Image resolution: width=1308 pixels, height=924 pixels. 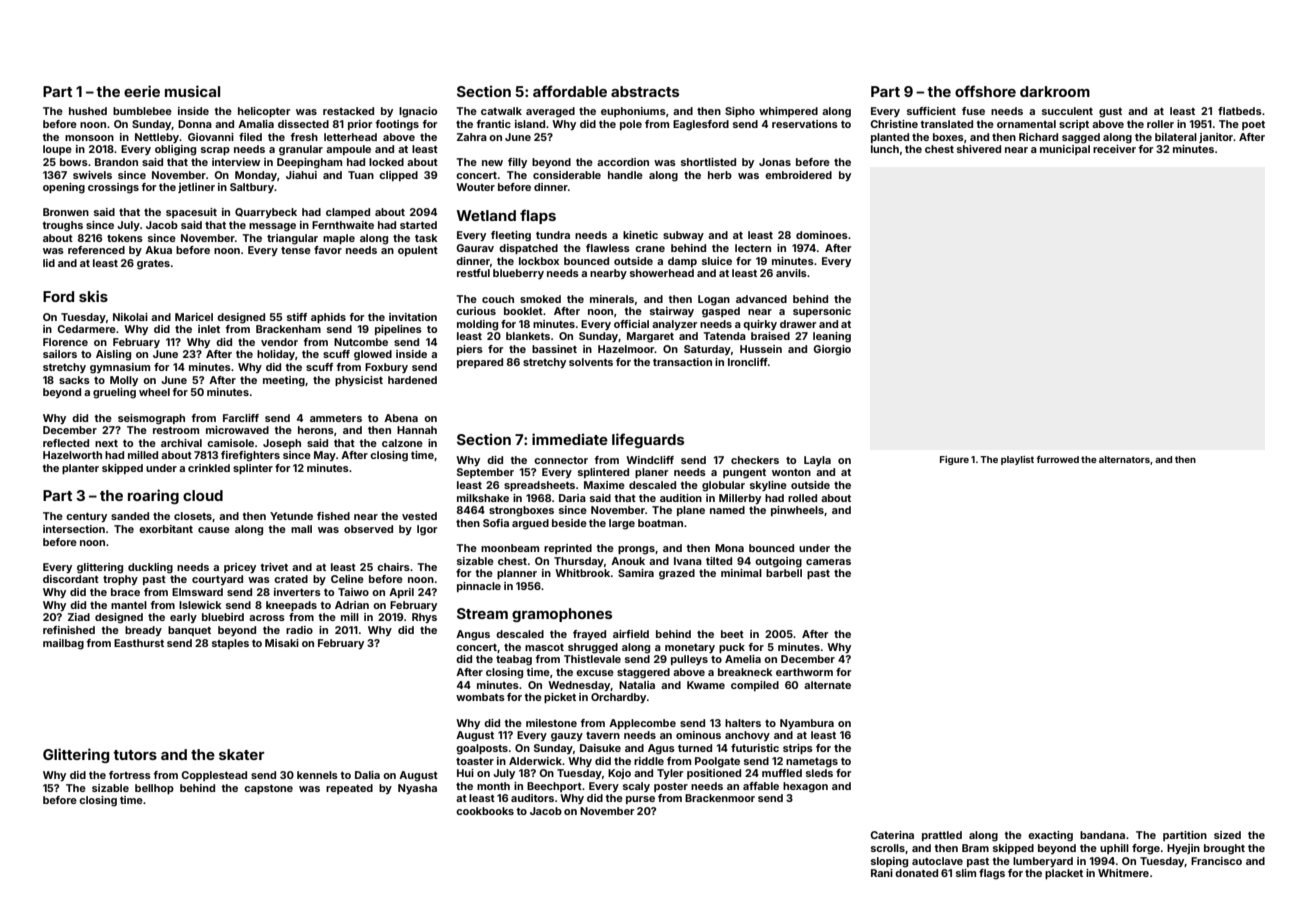 I want to click on grates, so click(x=153, y=265).
